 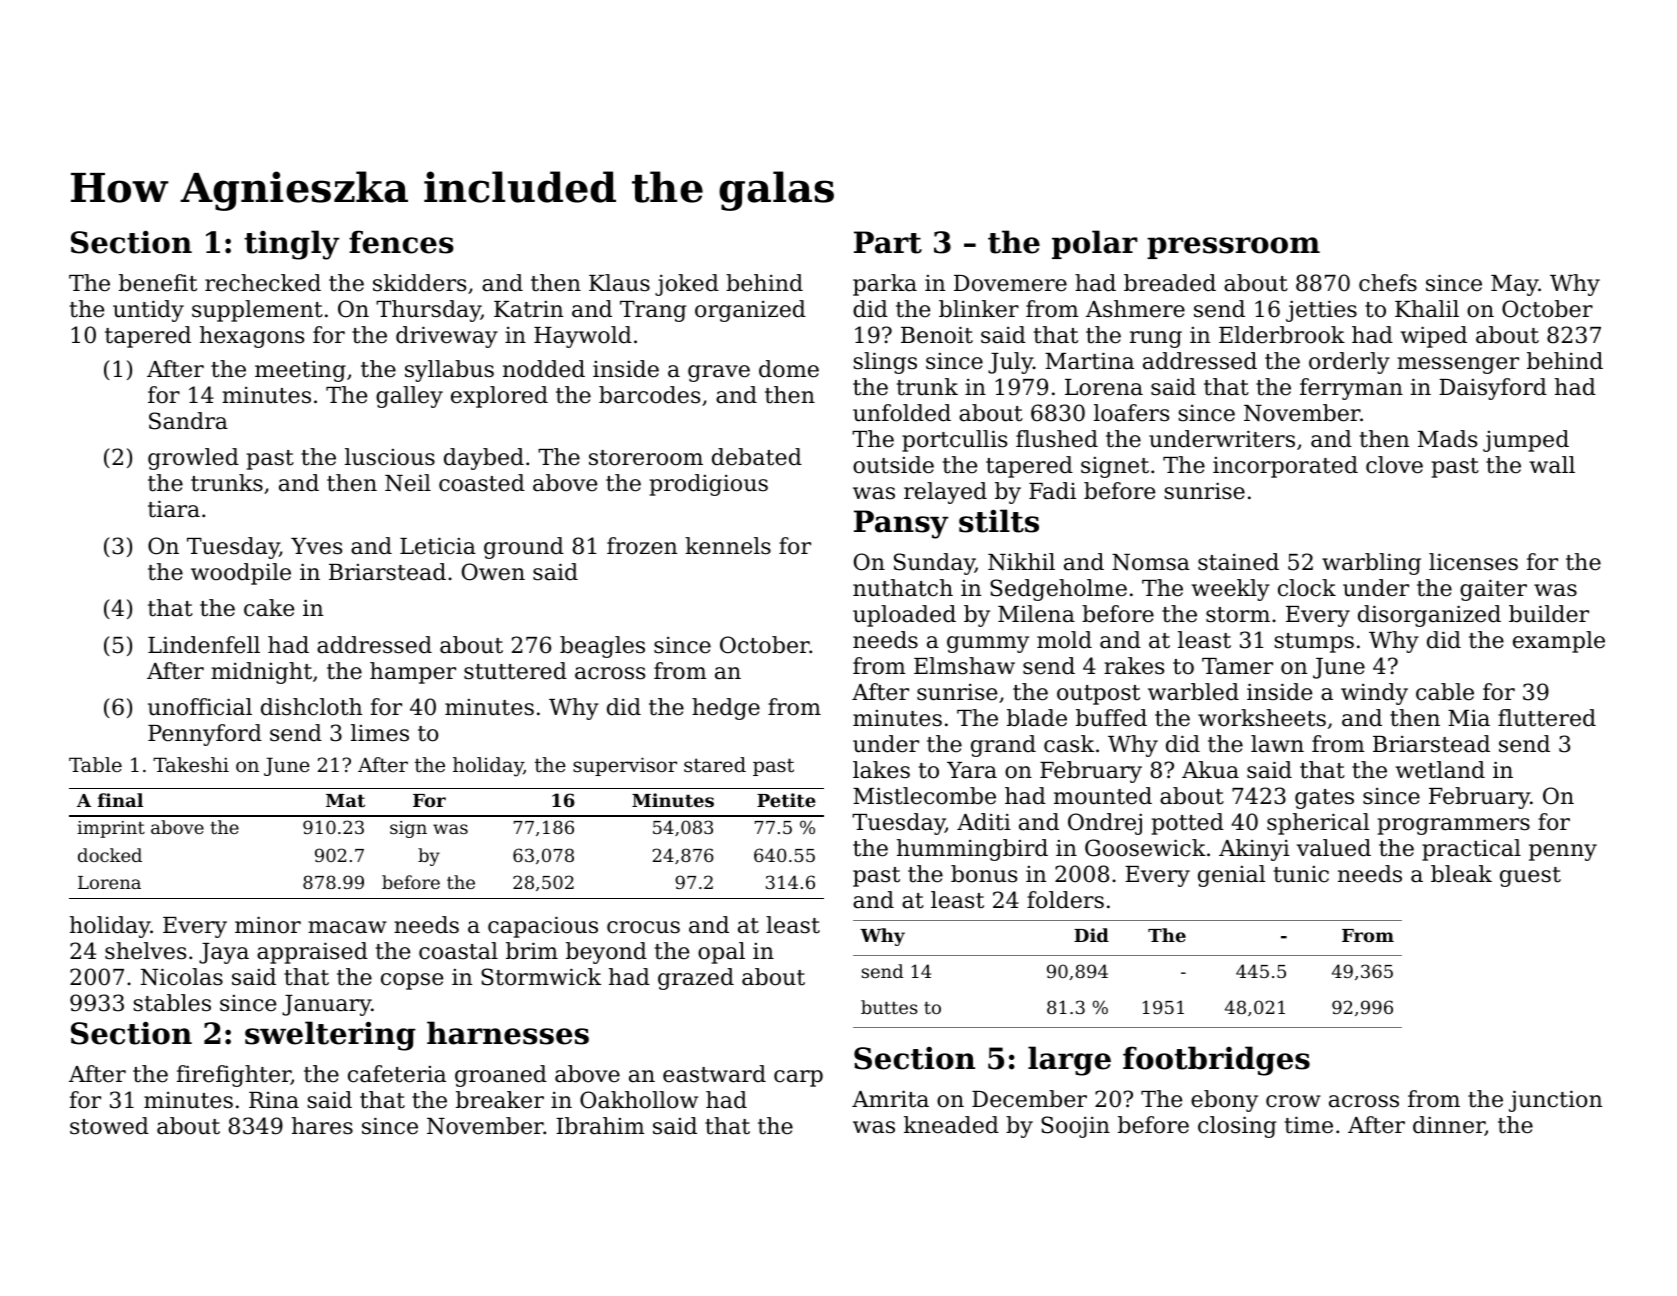 What do you see at coordinates (1349, 363) in the screenshot?
I see `orderly` at bounding box center [1349, 363].
